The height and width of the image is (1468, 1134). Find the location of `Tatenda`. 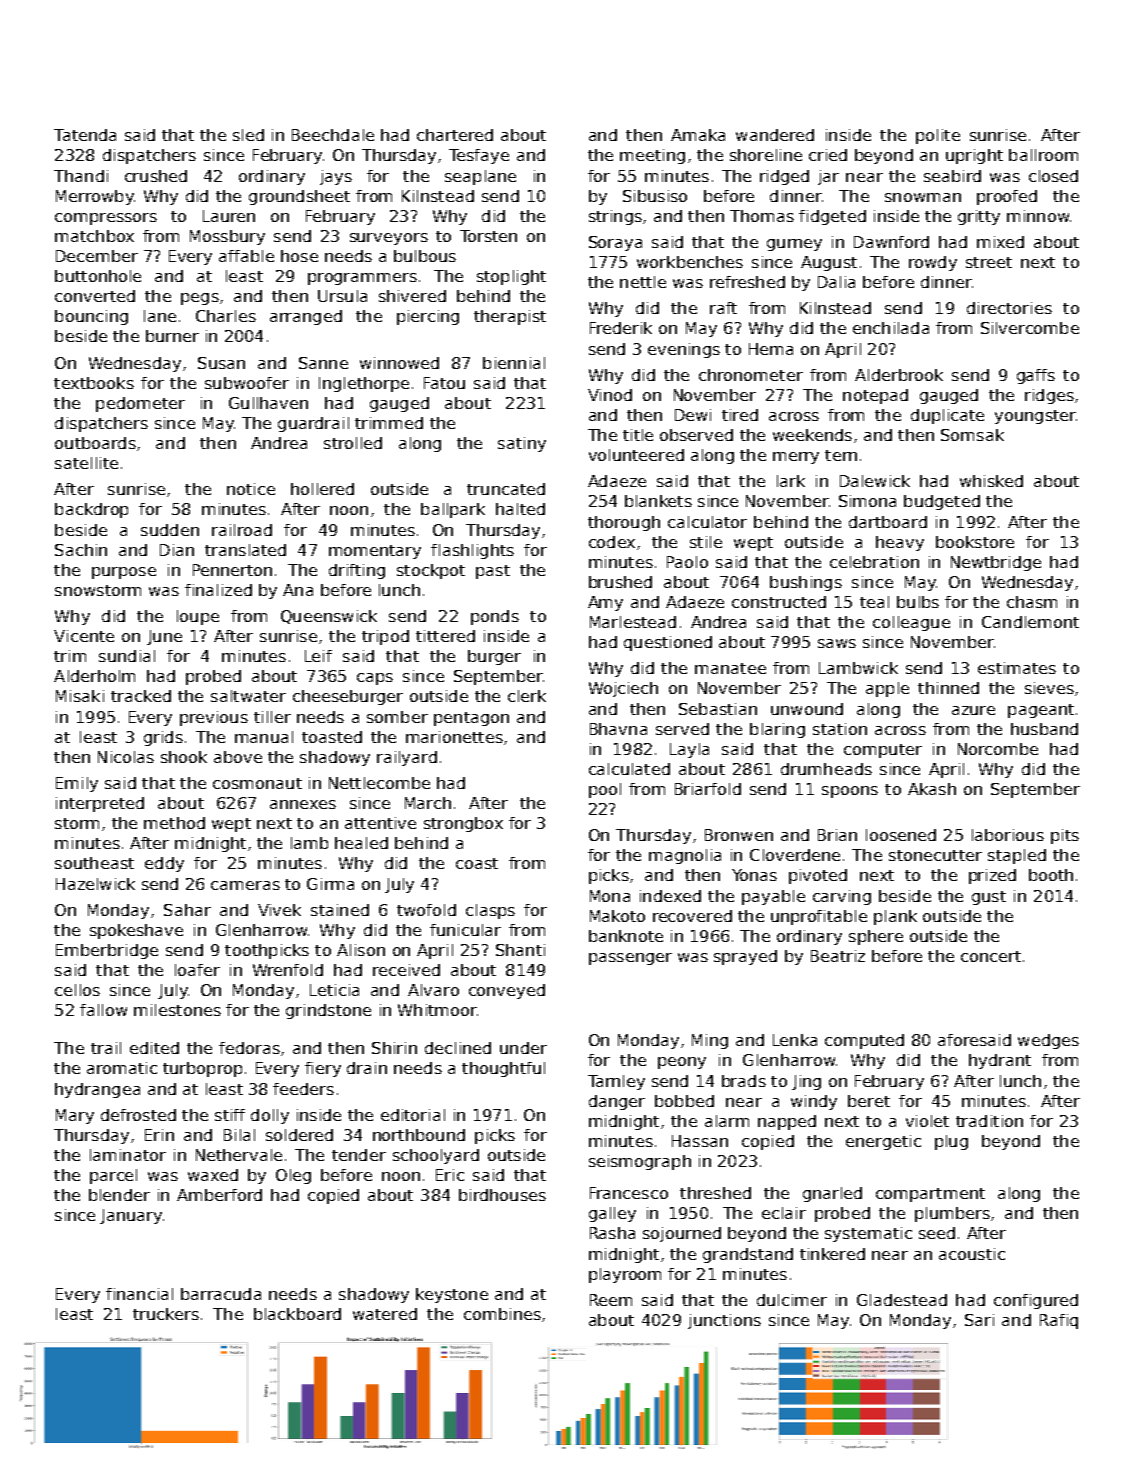

Tatenda is located at coordinates (85, 135).
